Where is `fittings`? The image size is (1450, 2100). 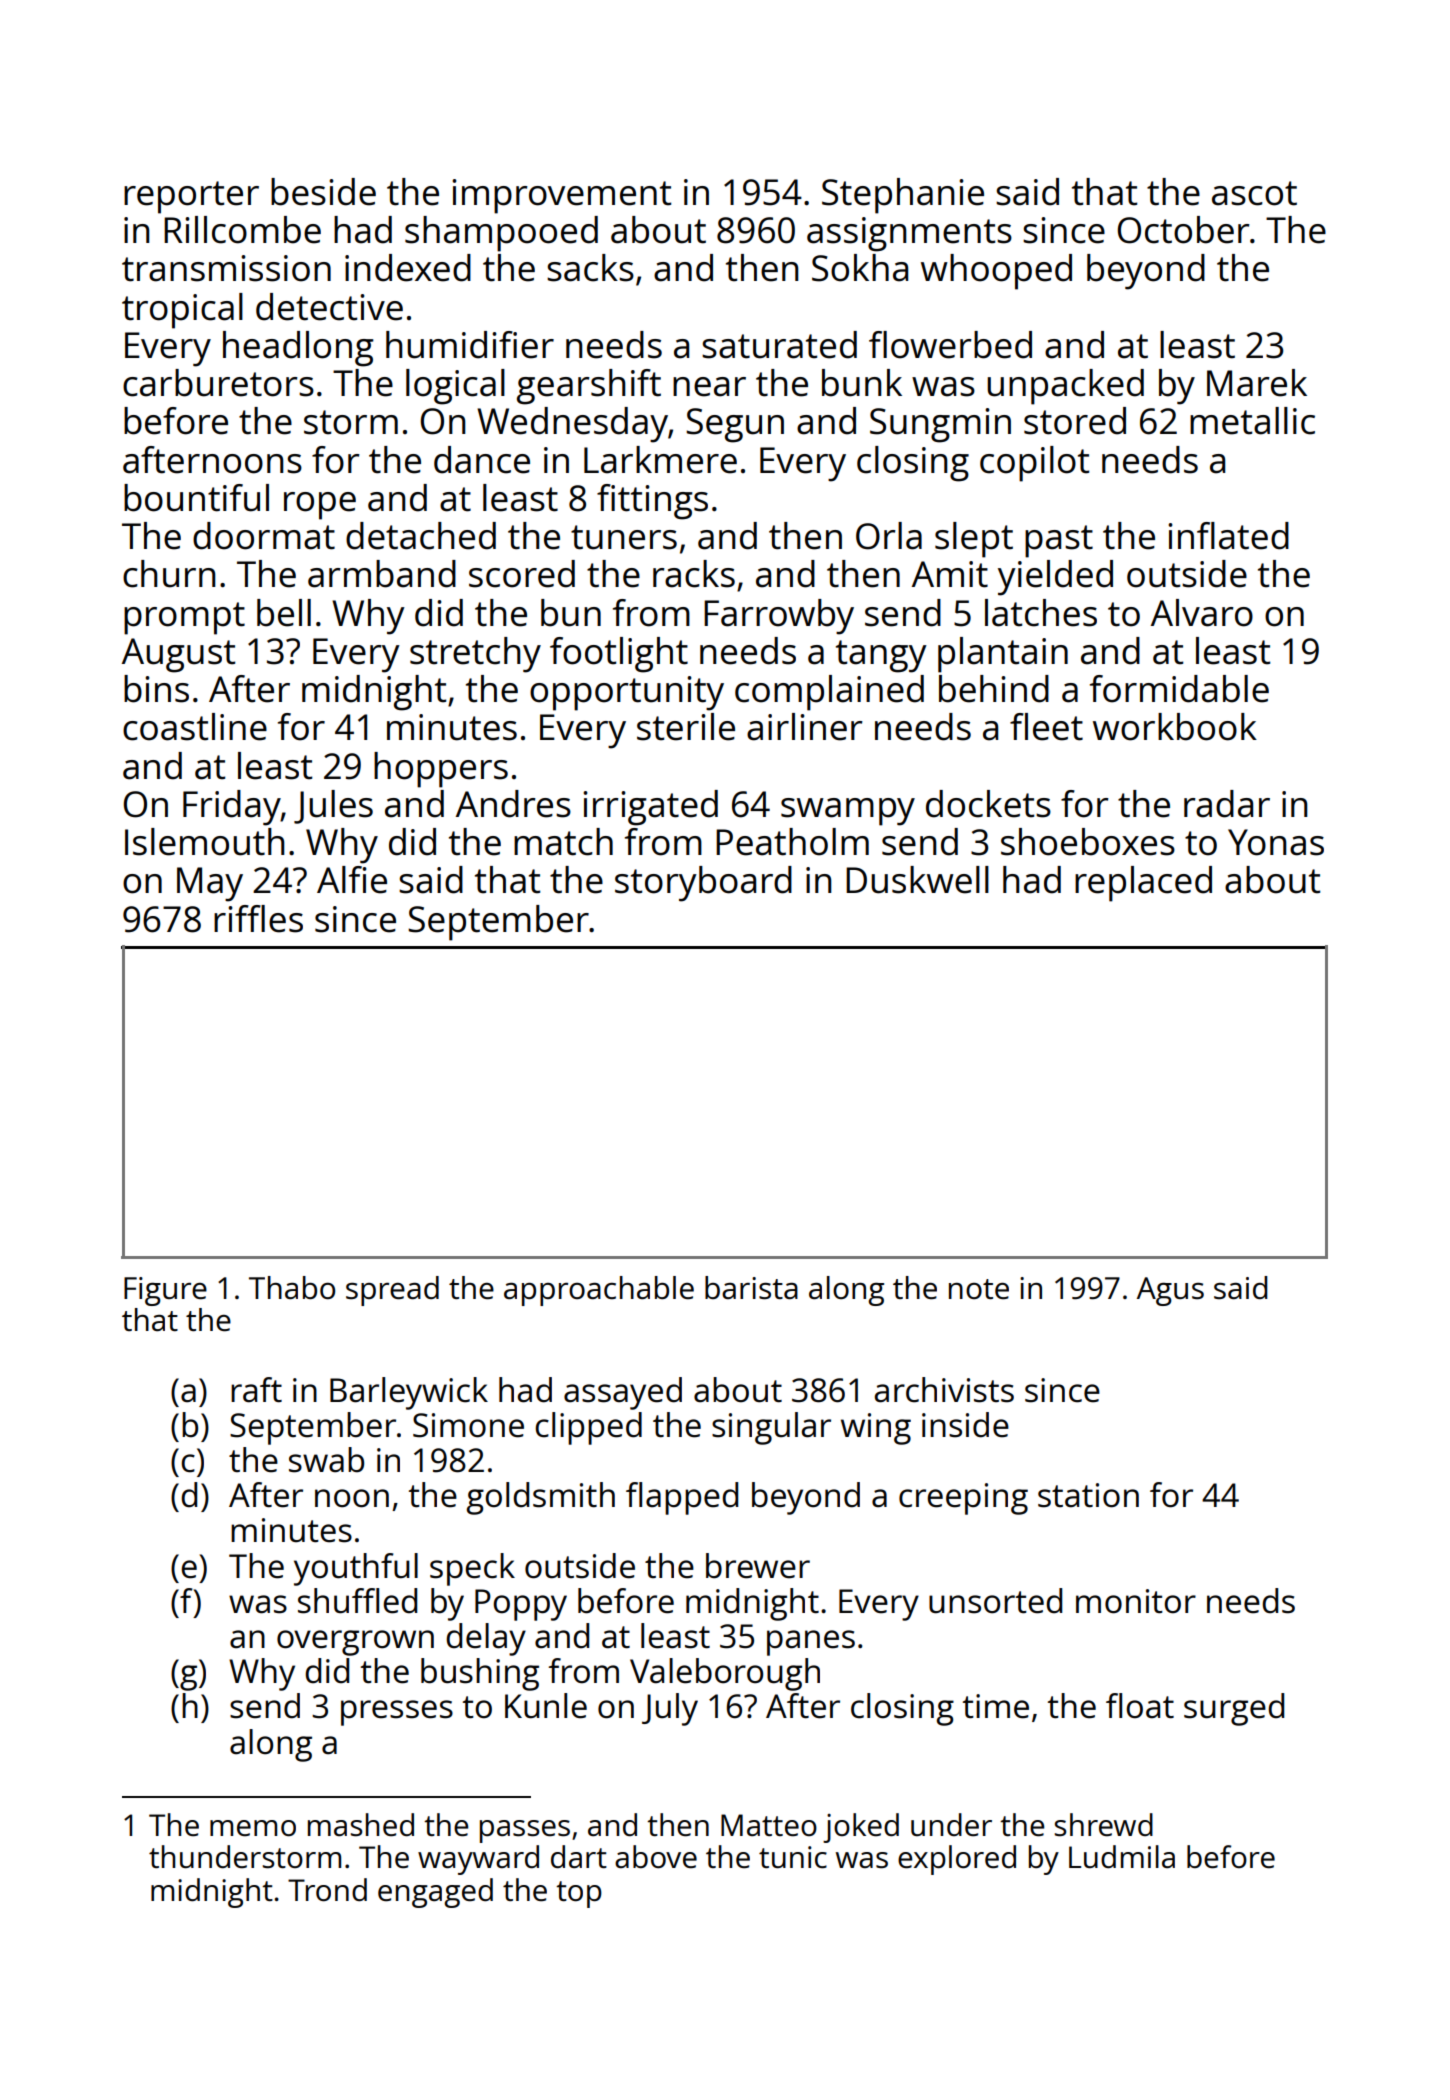 fittings is located at coordinates (652, 502).
